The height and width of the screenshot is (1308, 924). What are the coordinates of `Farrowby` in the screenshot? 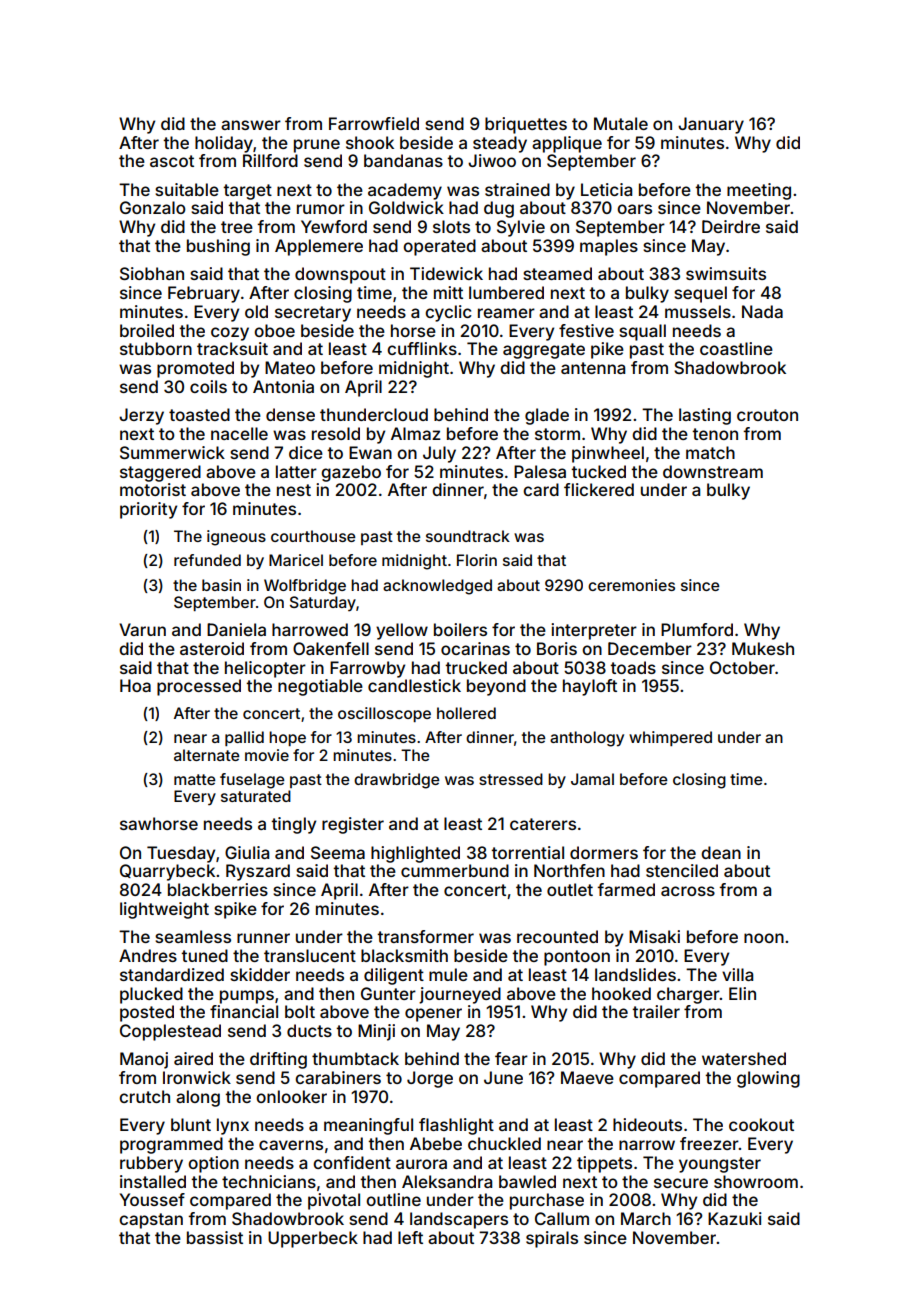 It's located at (367, 669).
